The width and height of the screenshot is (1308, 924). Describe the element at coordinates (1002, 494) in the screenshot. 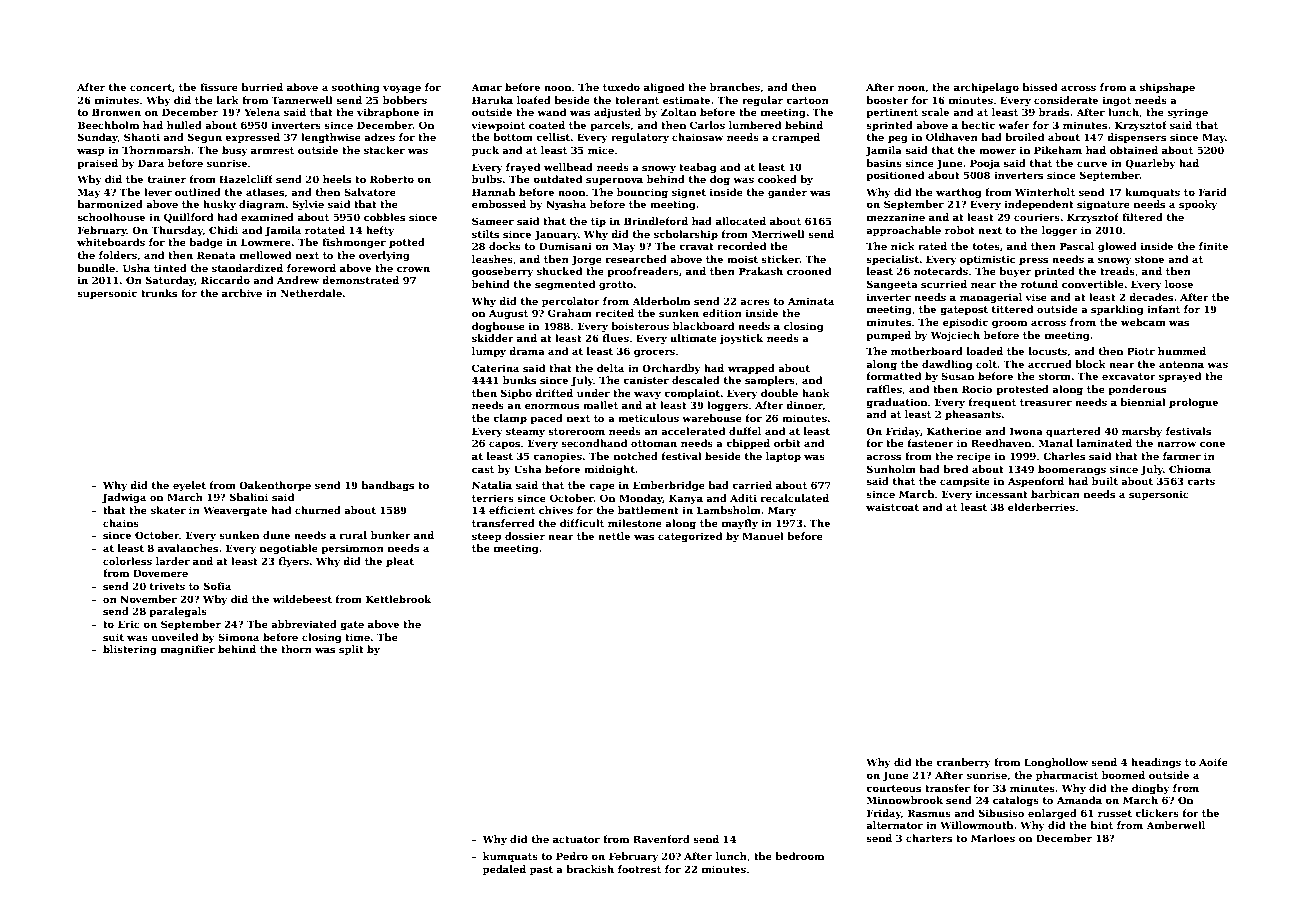

I see `incessant` at that location.
